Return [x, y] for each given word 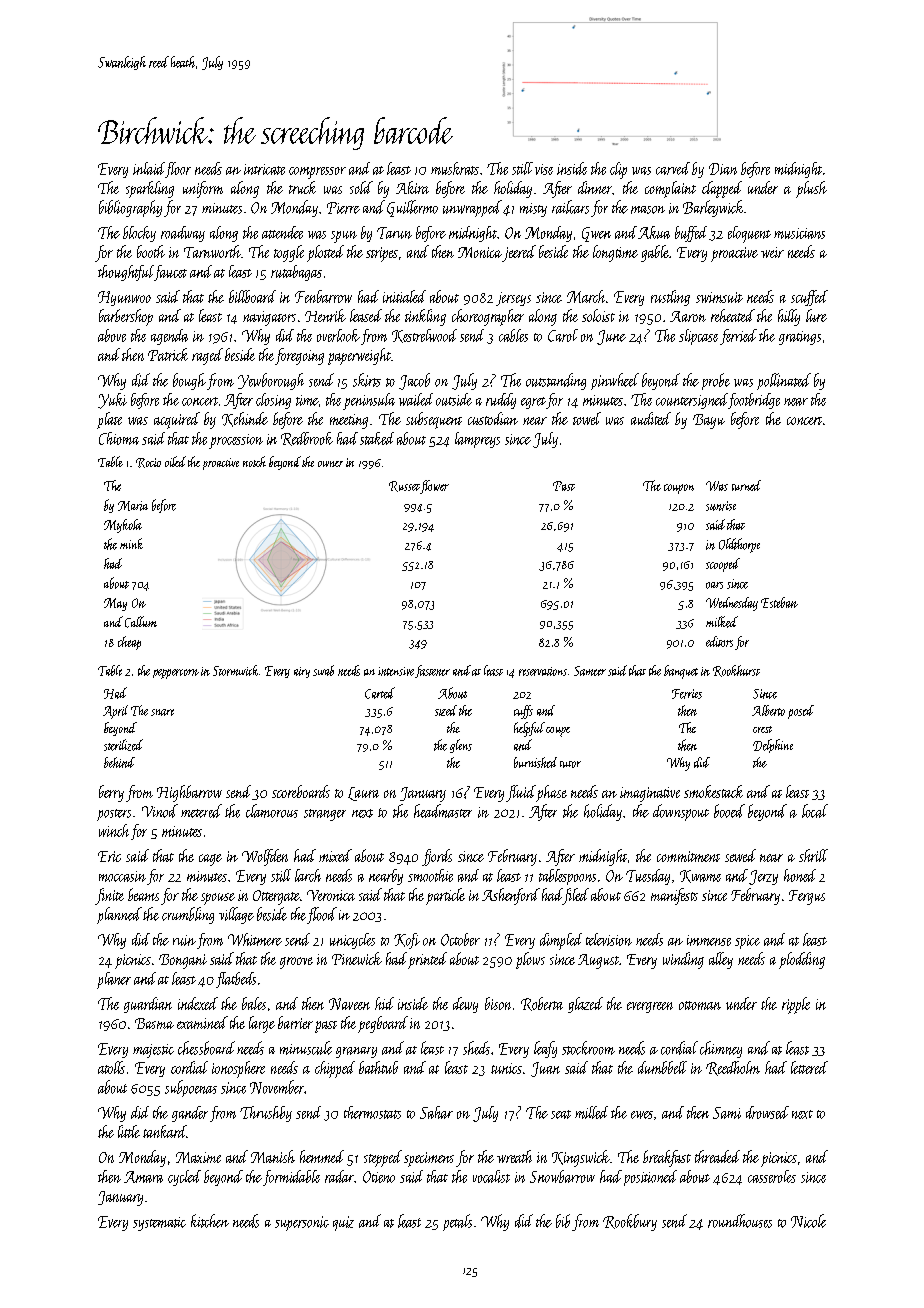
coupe [558, 732]
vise [544, 169]
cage [210, 860]
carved [673, 168]
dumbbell [662, 1067]
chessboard [206, 1048]
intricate [264, 169]
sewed [740, 855]
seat [561, 1114]
